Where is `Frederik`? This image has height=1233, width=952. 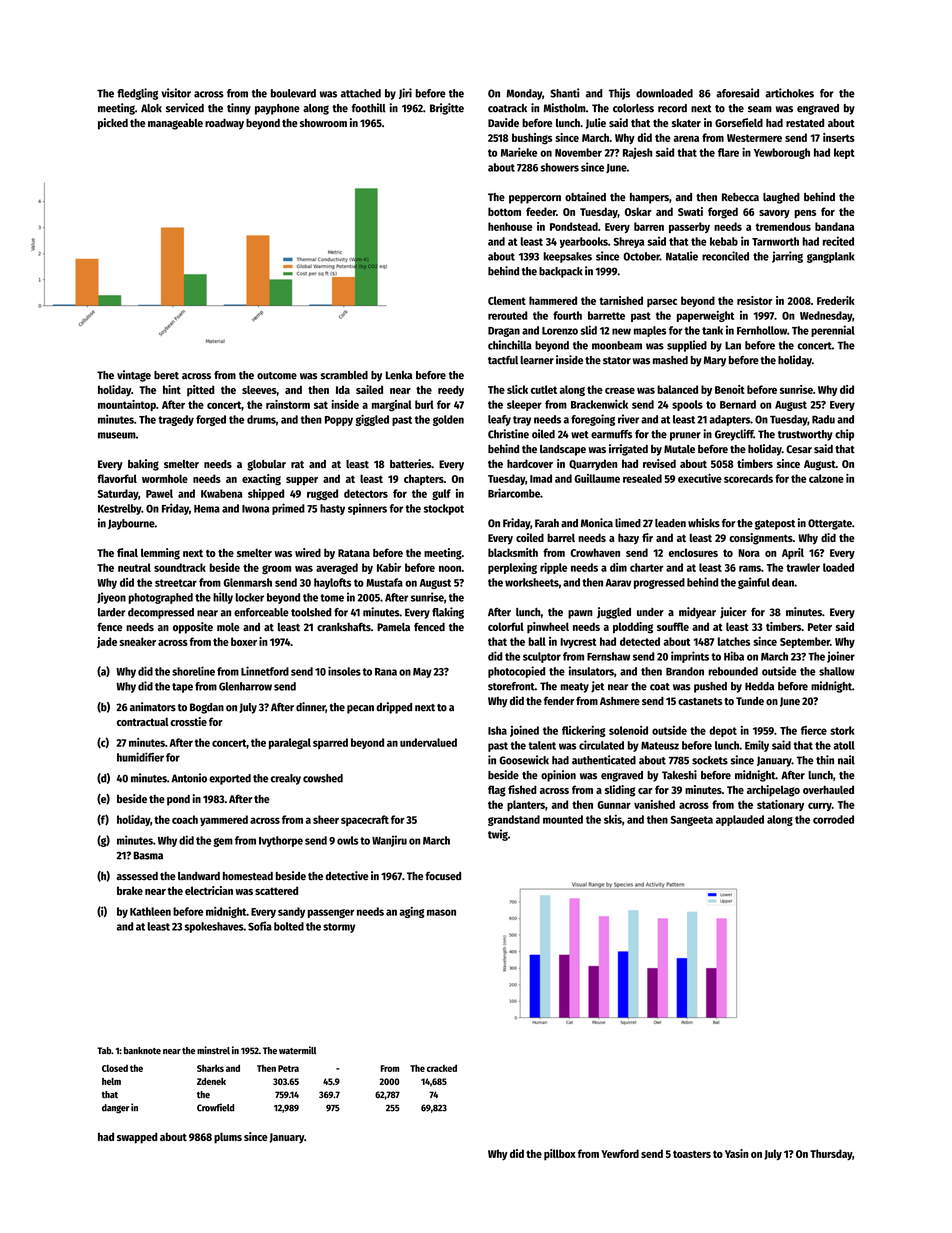 Frederik is located at coordinates (836, 300).
